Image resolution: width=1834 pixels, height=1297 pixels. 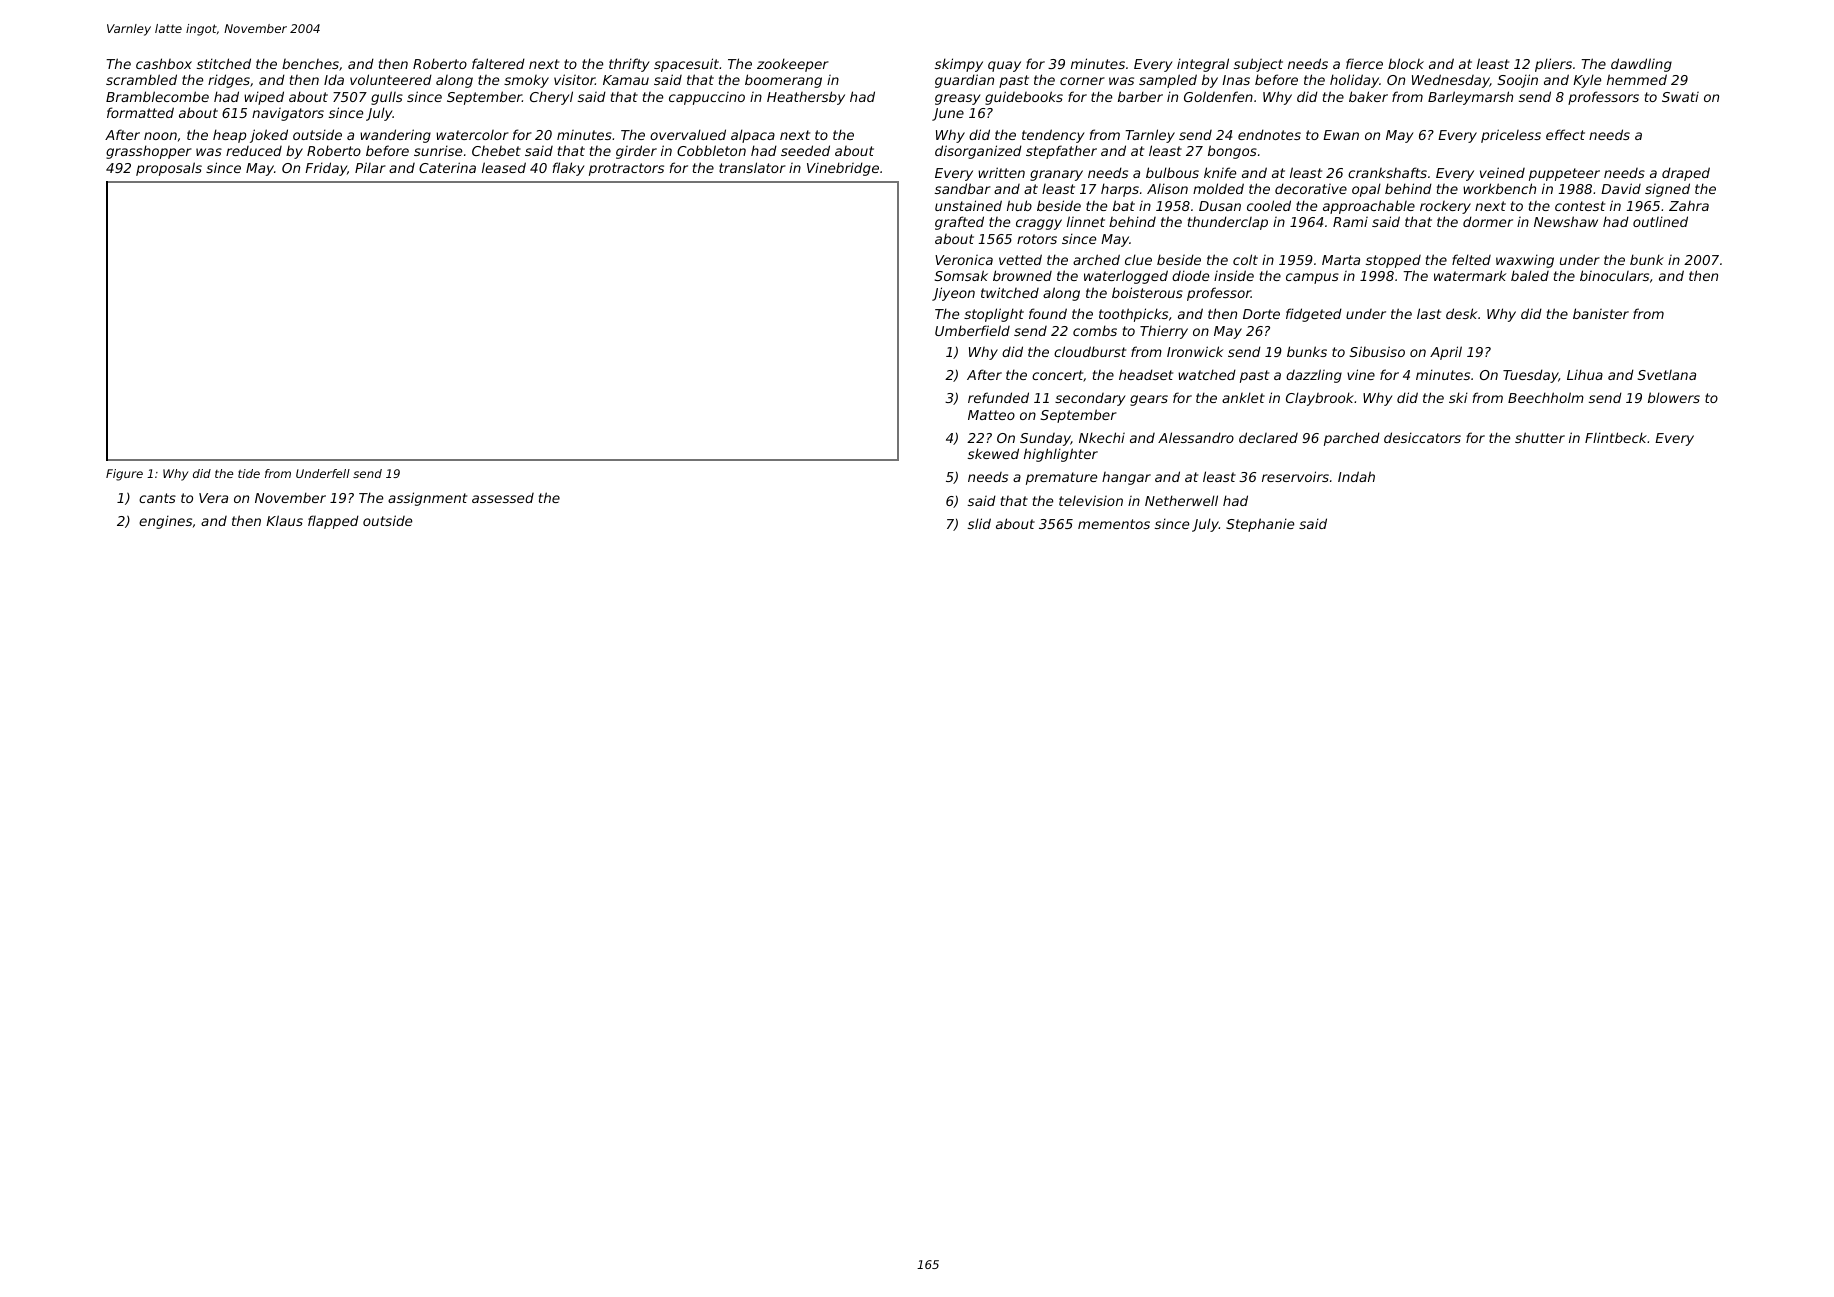 What do you see at coordinates (1429, 313) in the screenshot?
I see `last` at bounding box center [1429, 313].
